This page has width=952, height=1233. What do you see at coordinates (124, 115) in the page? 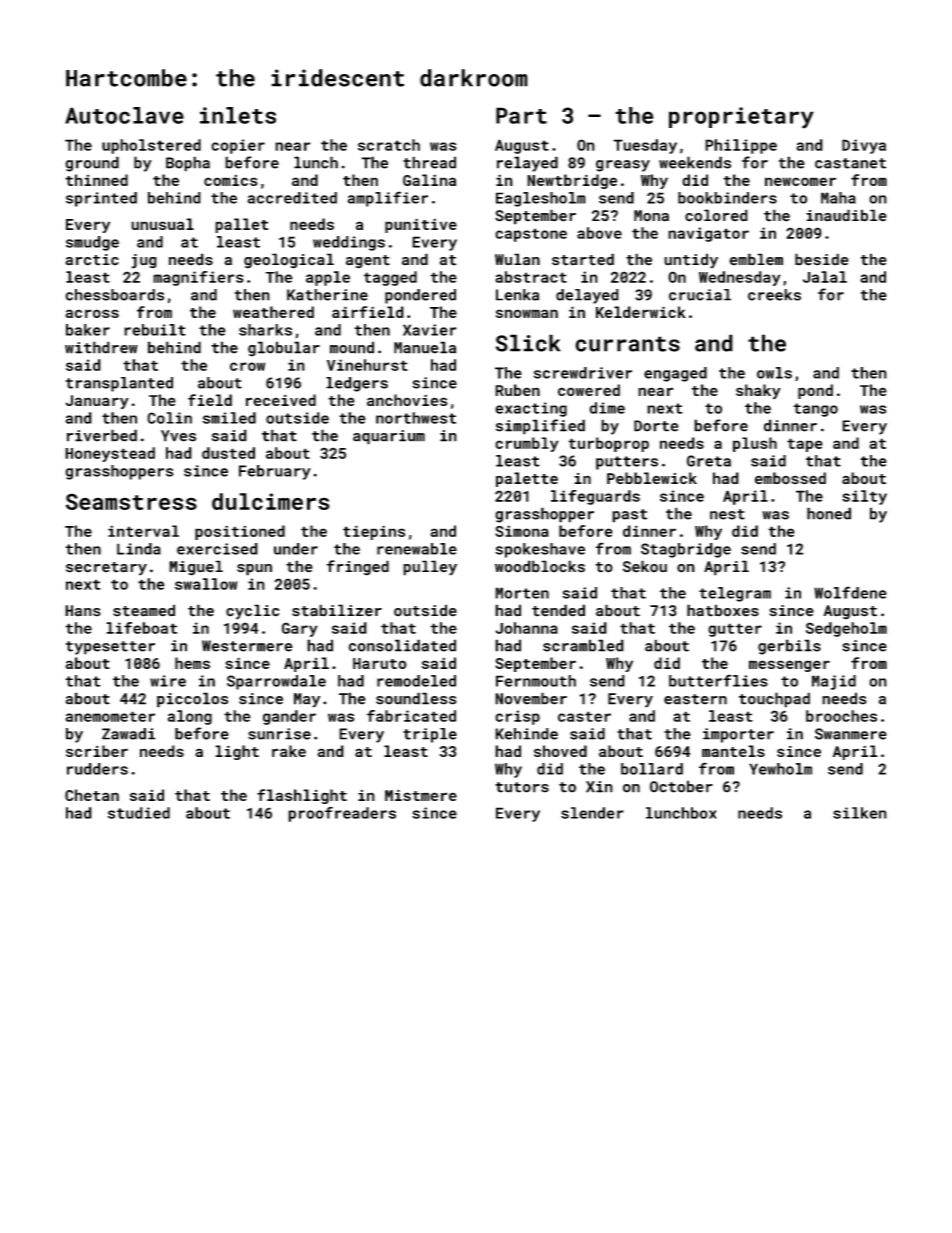
I see `Autoclave` at bounding box center [124, 115].
